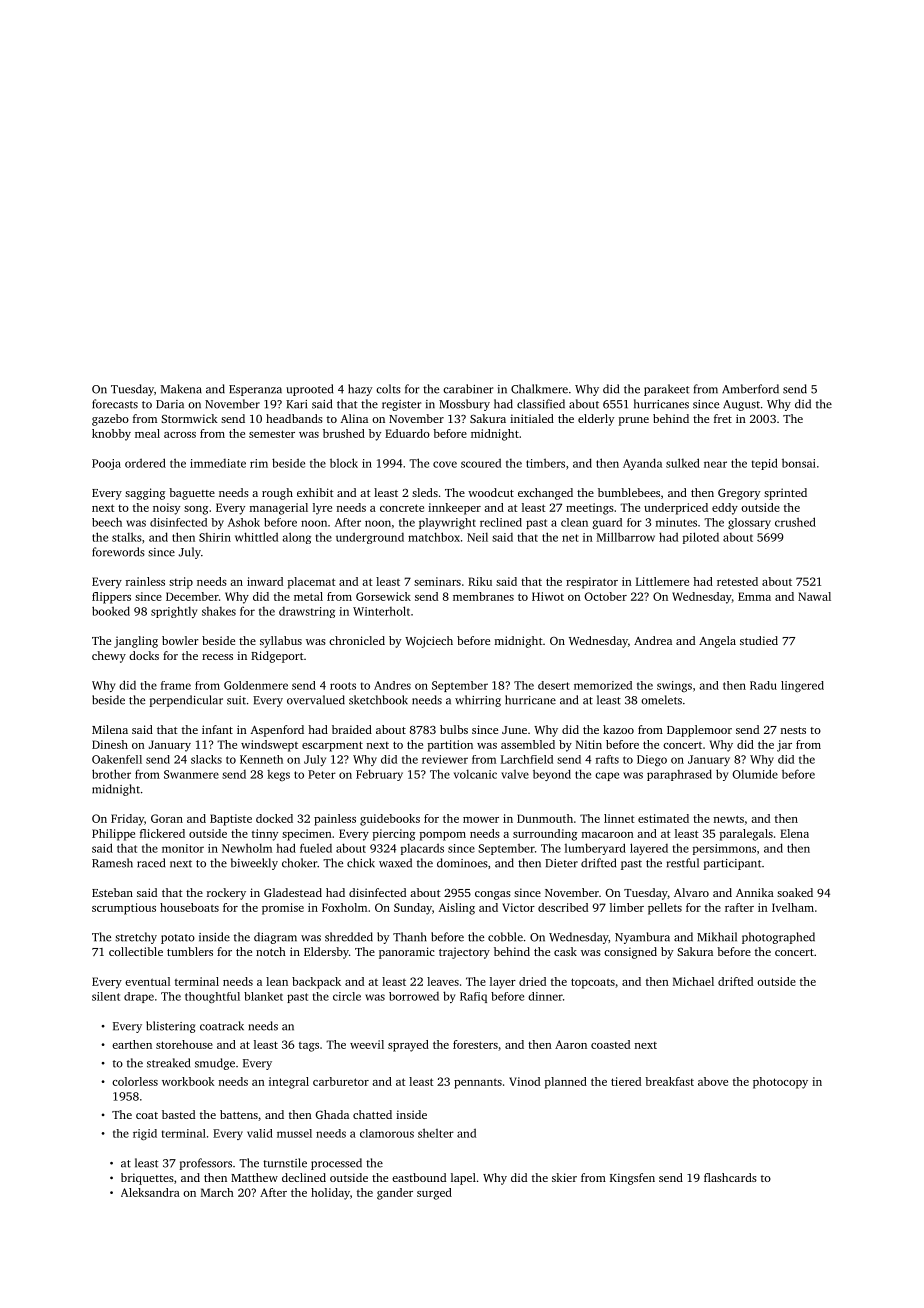 The height and width of the screenshot is (1308, 924). I want to click on smudge, so click(215, 1064).
